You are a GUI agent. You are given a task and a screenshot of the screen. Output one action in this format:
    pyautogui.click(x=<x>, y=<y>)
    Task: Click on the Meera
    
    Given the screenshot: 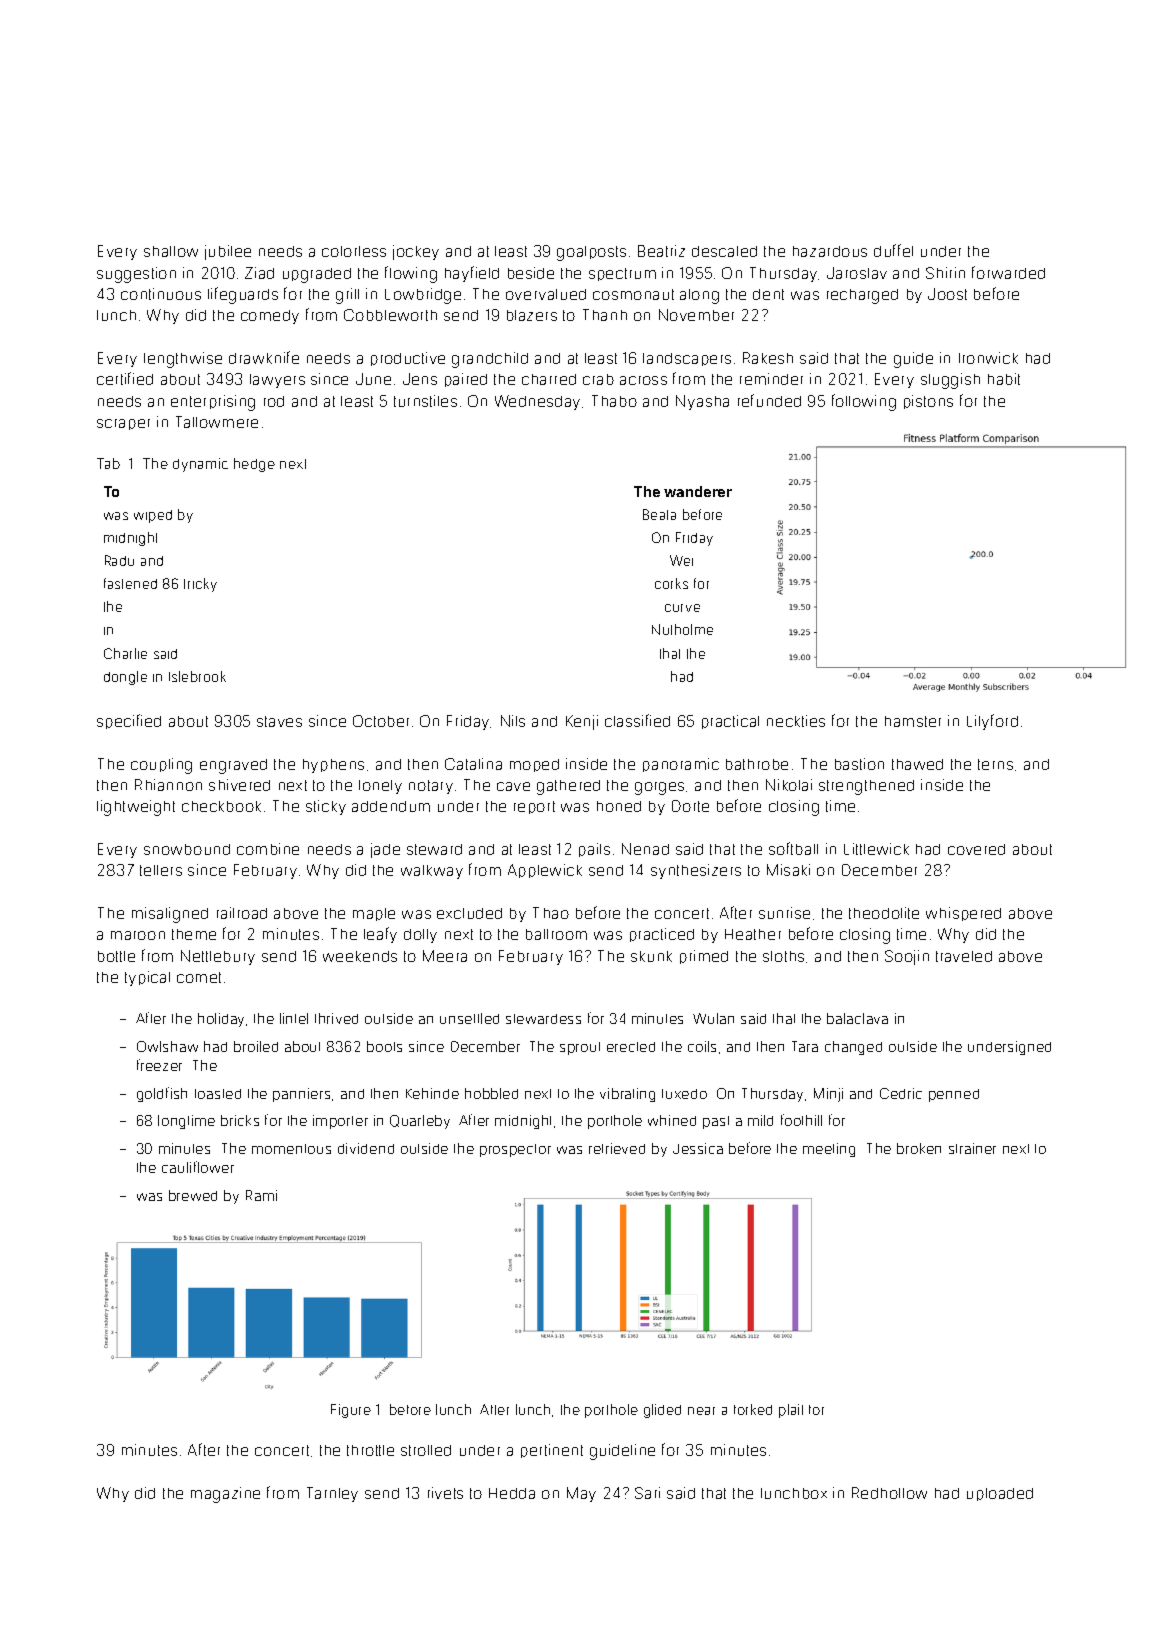 What is the action you would take?
    pyautogui.click(x=445, y=956)
